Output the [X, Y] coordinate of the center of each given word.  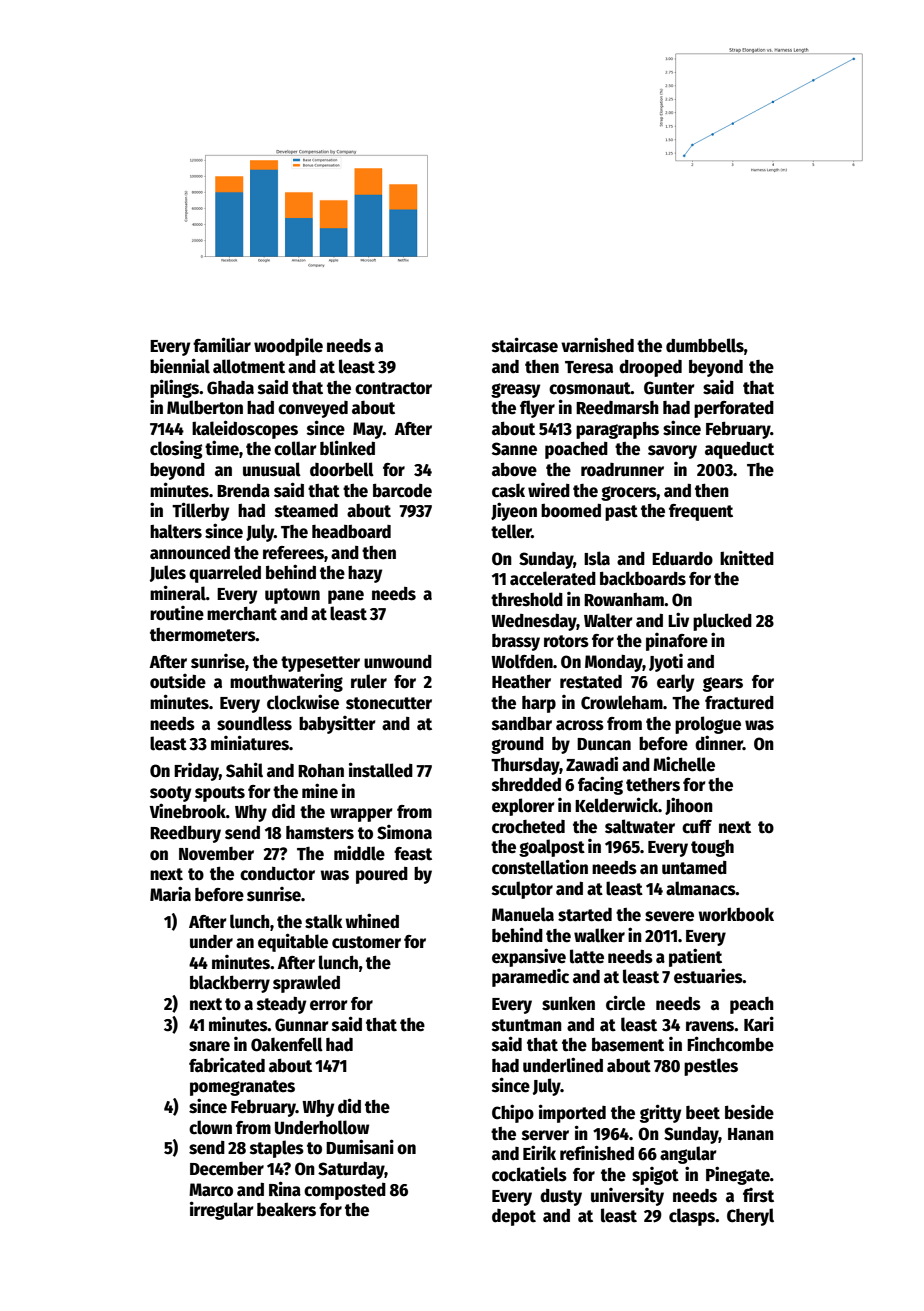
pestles [711, 1067]
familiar [222, 345]
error [329, 1005]
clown [210, 1127]
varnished [597, 345]
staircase [525, 345]
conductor [277, 874]
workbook [736, 914]
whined [372, 921]
